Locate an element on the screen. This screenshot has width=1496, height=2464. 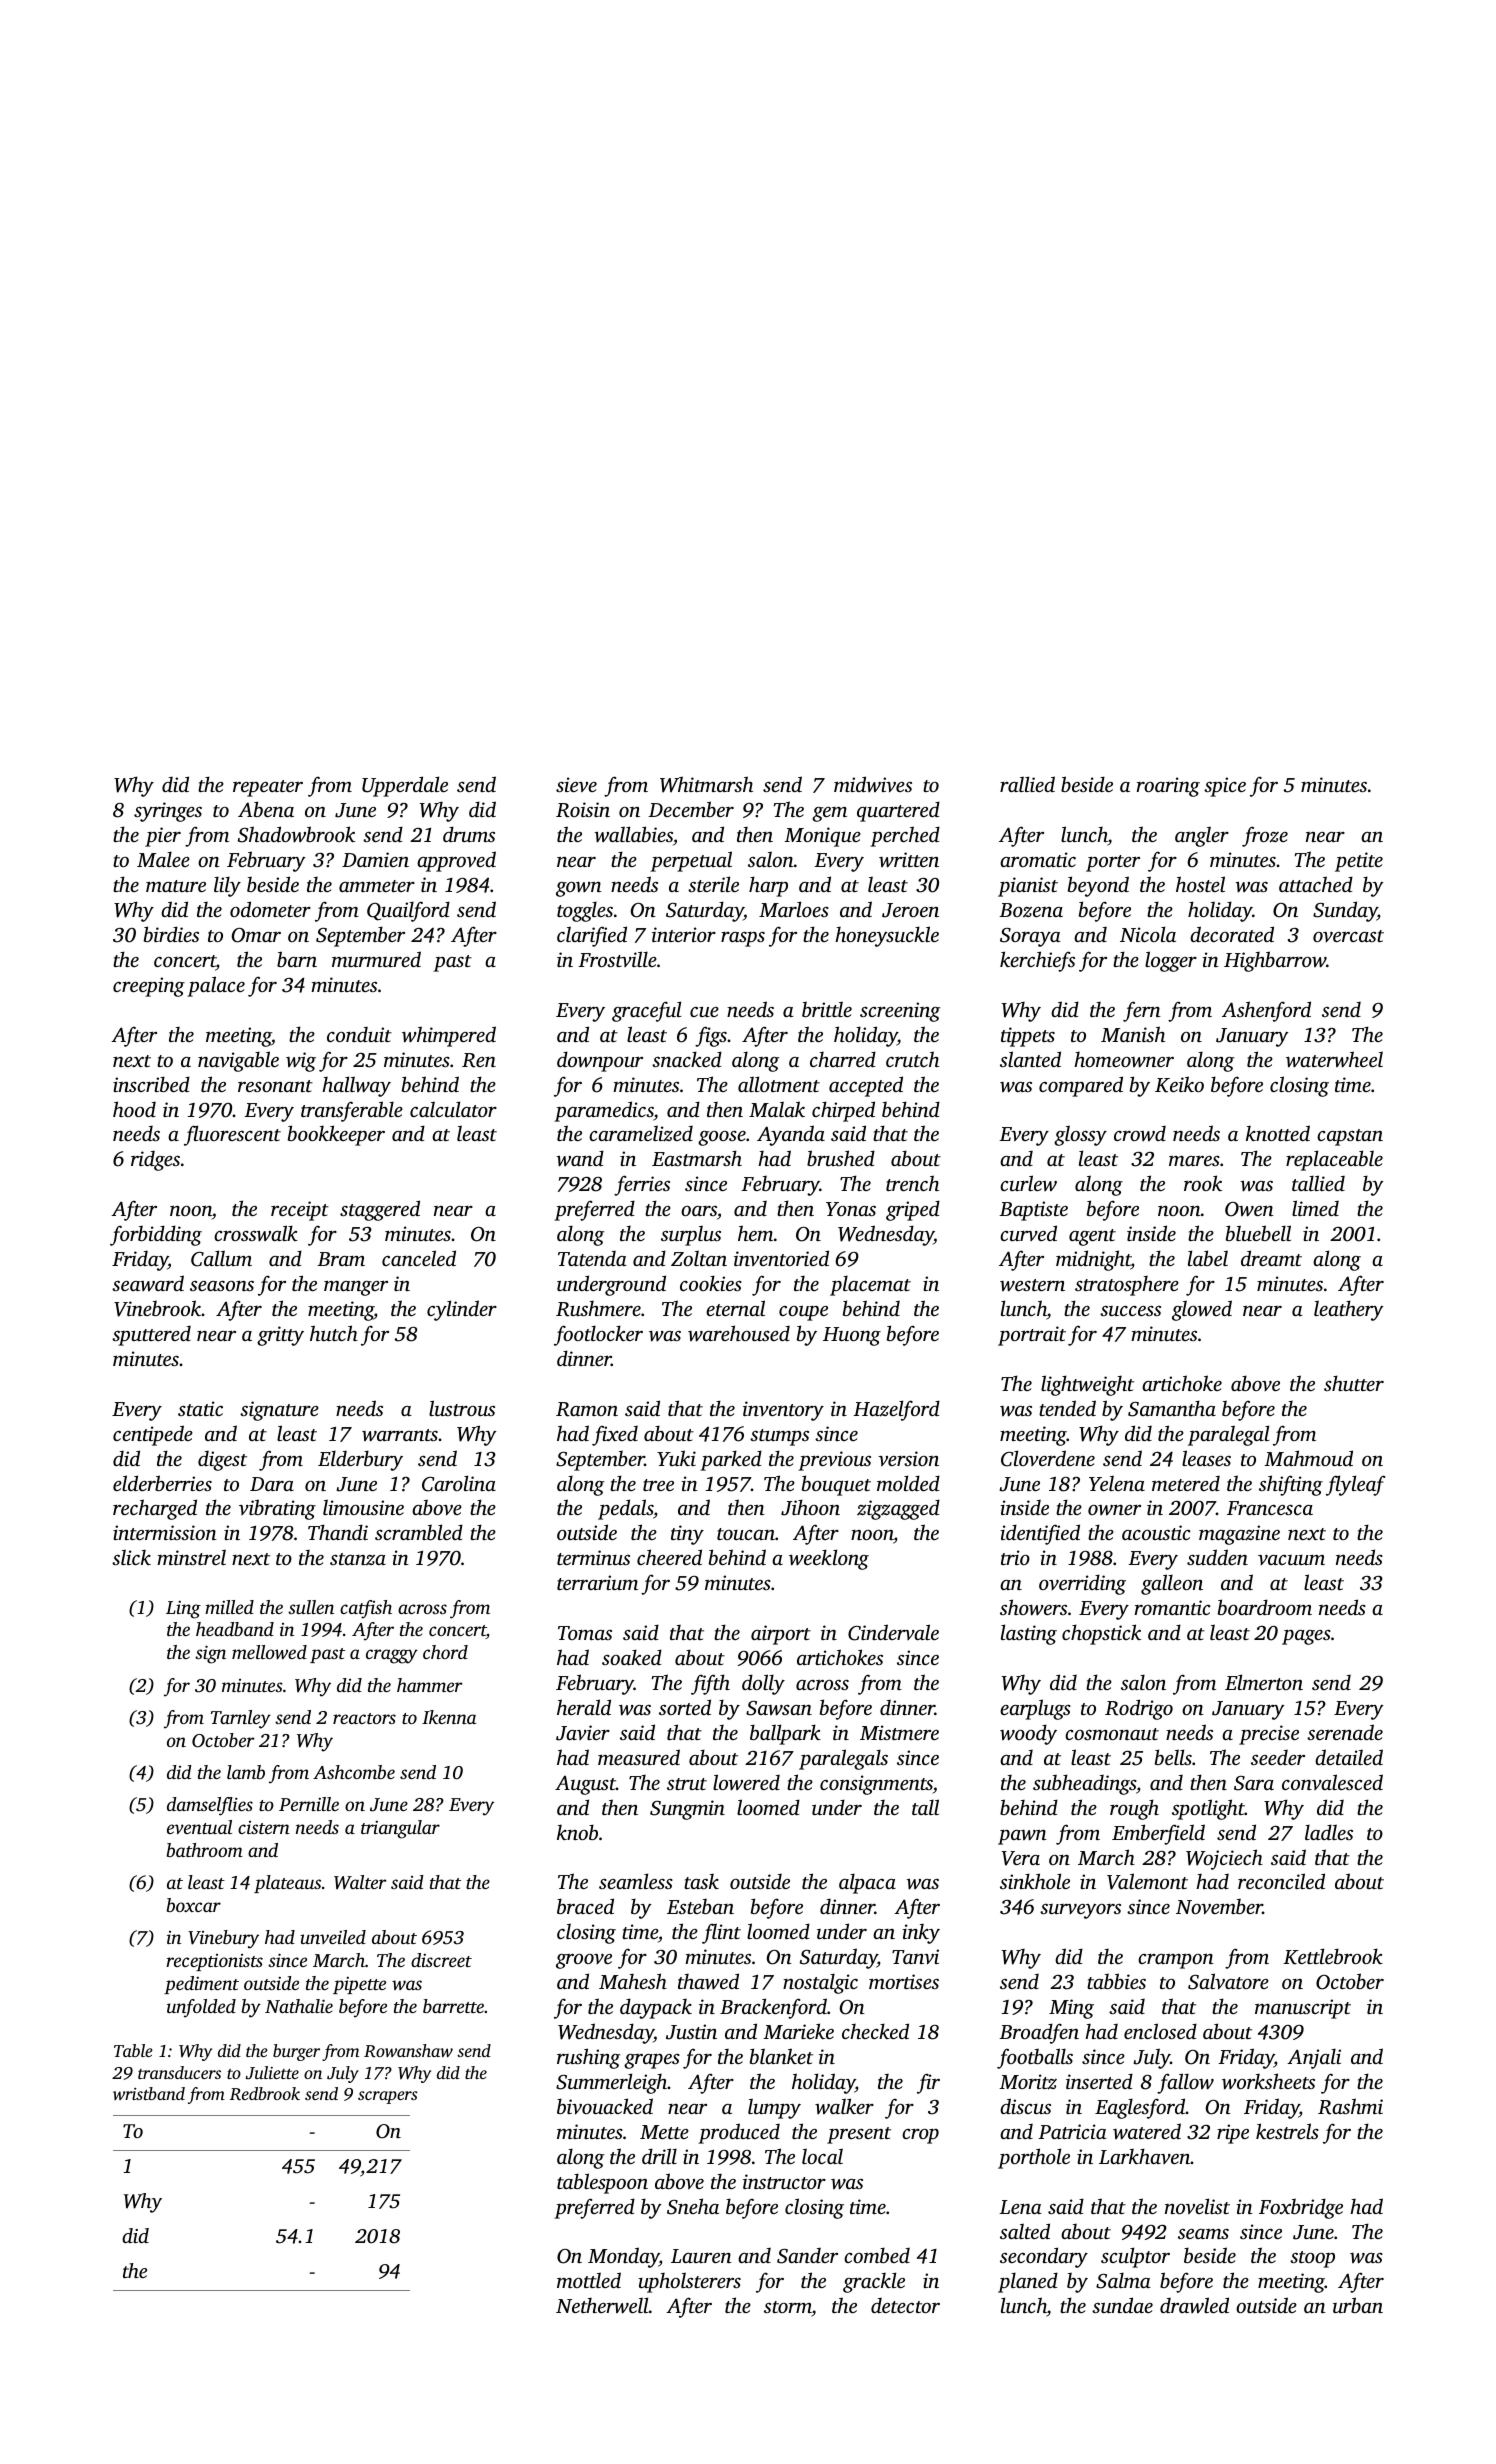
gown is located at coordinates (579, 889).
